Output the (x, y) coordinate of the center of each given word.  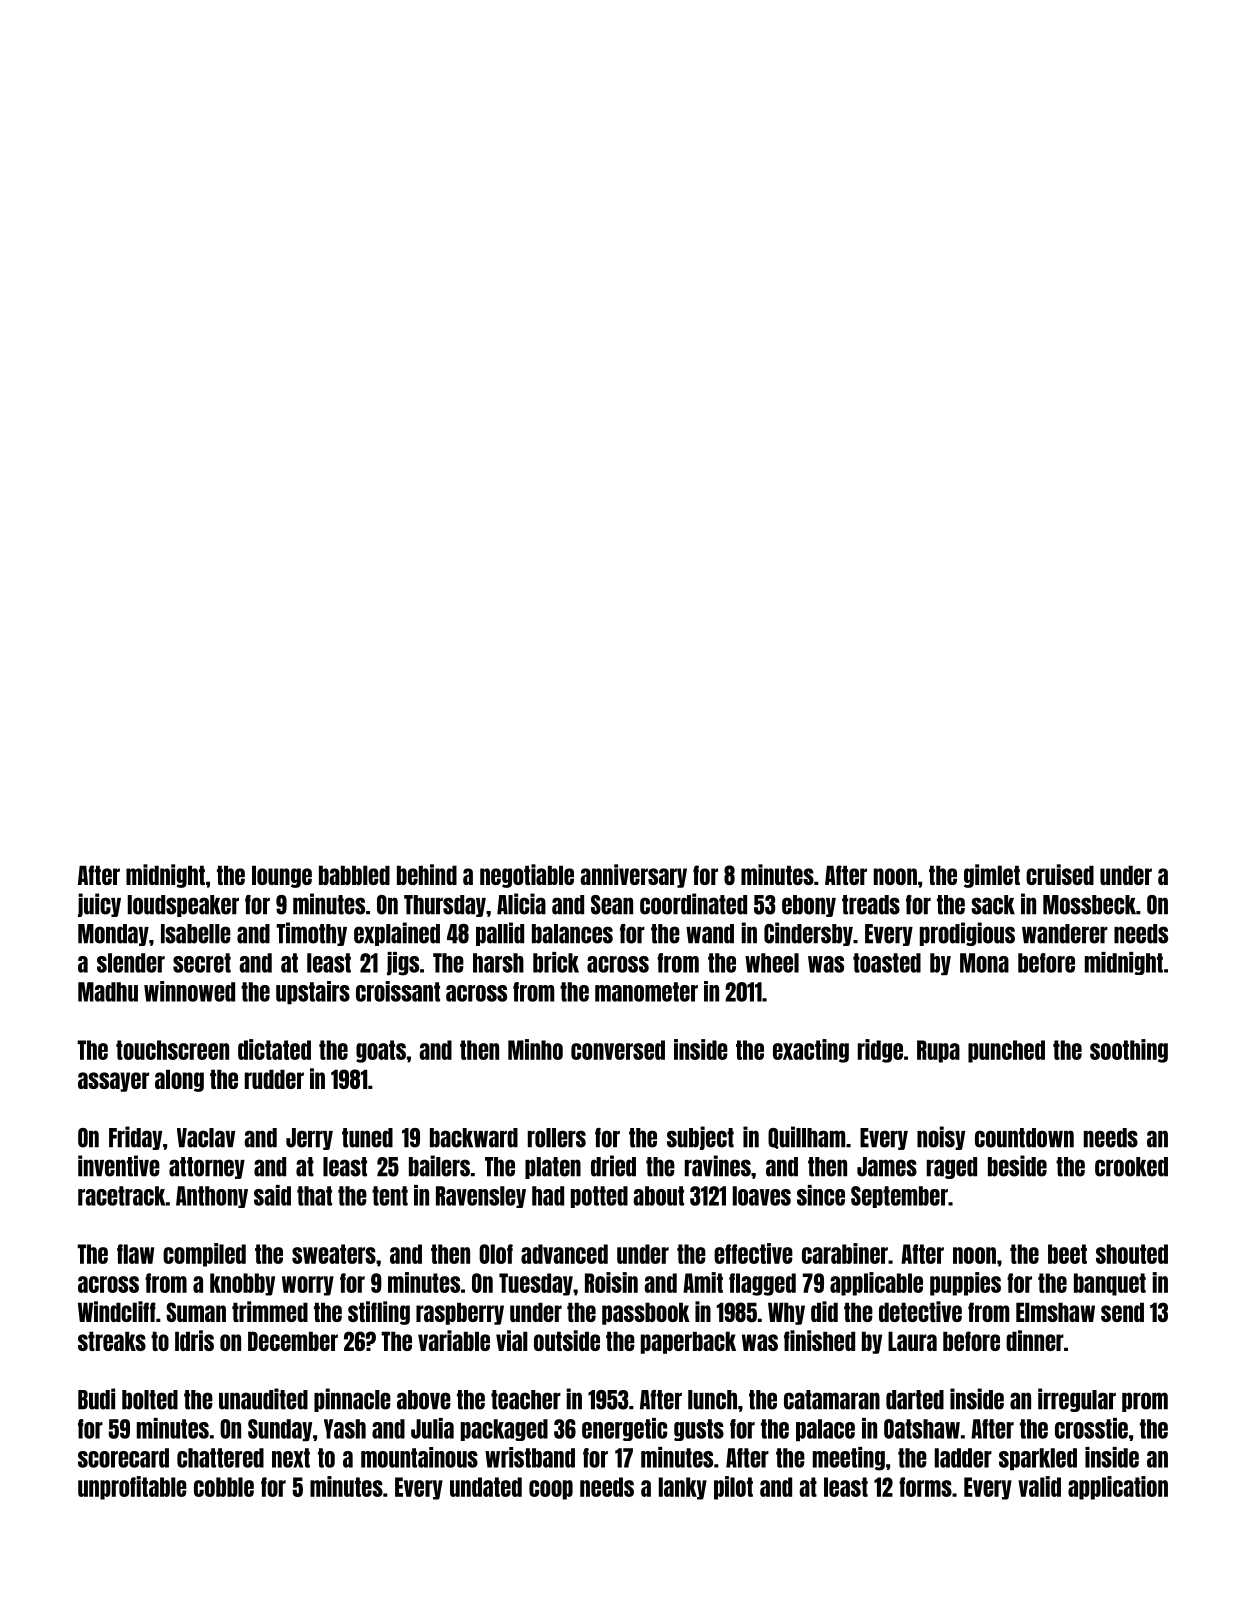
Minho (535, 1049)
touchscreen (172, 1050)
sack (993, 905)
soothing (1129, 1051)
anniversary (633, 876)
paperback (688, 1342)
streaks (112, 1341)
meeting (849, 1459)
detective (920, 1311)
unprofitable (132, 1488)
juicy (99, 905)
